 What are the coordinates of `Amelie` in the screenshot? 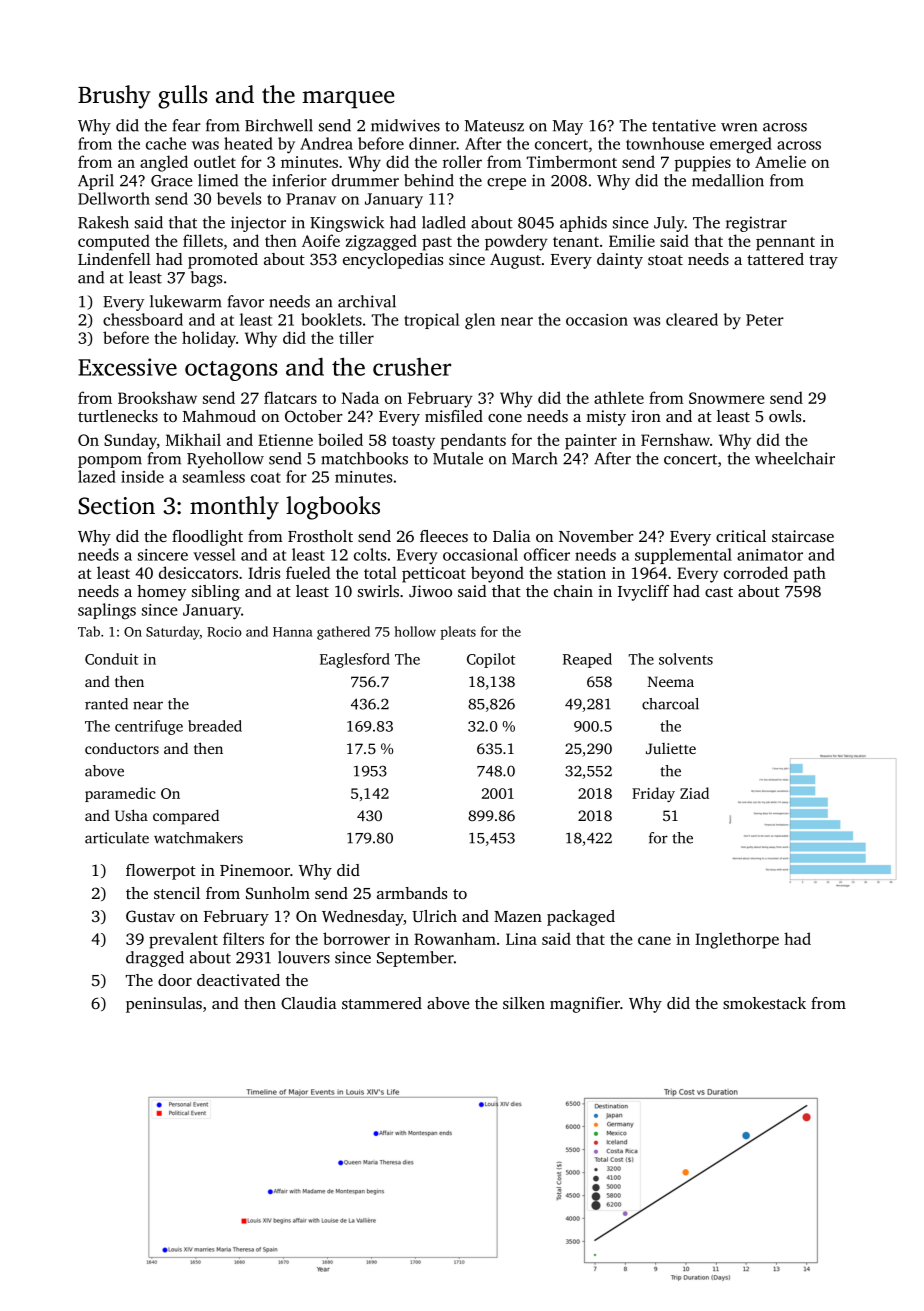 It's located at (780, 161).
